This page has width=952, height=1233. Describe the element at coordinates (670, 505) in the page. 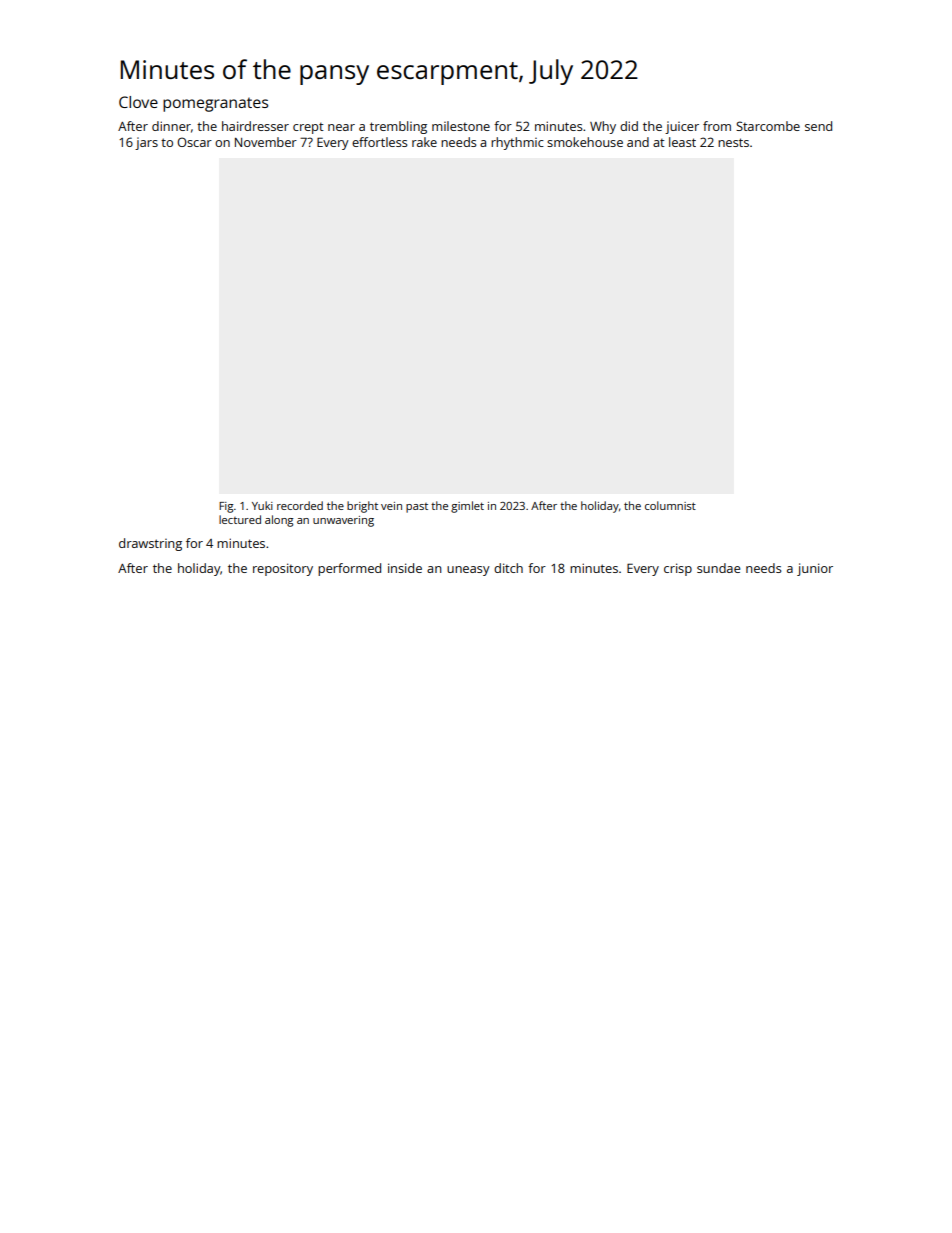

I see `columnist` at that location.
